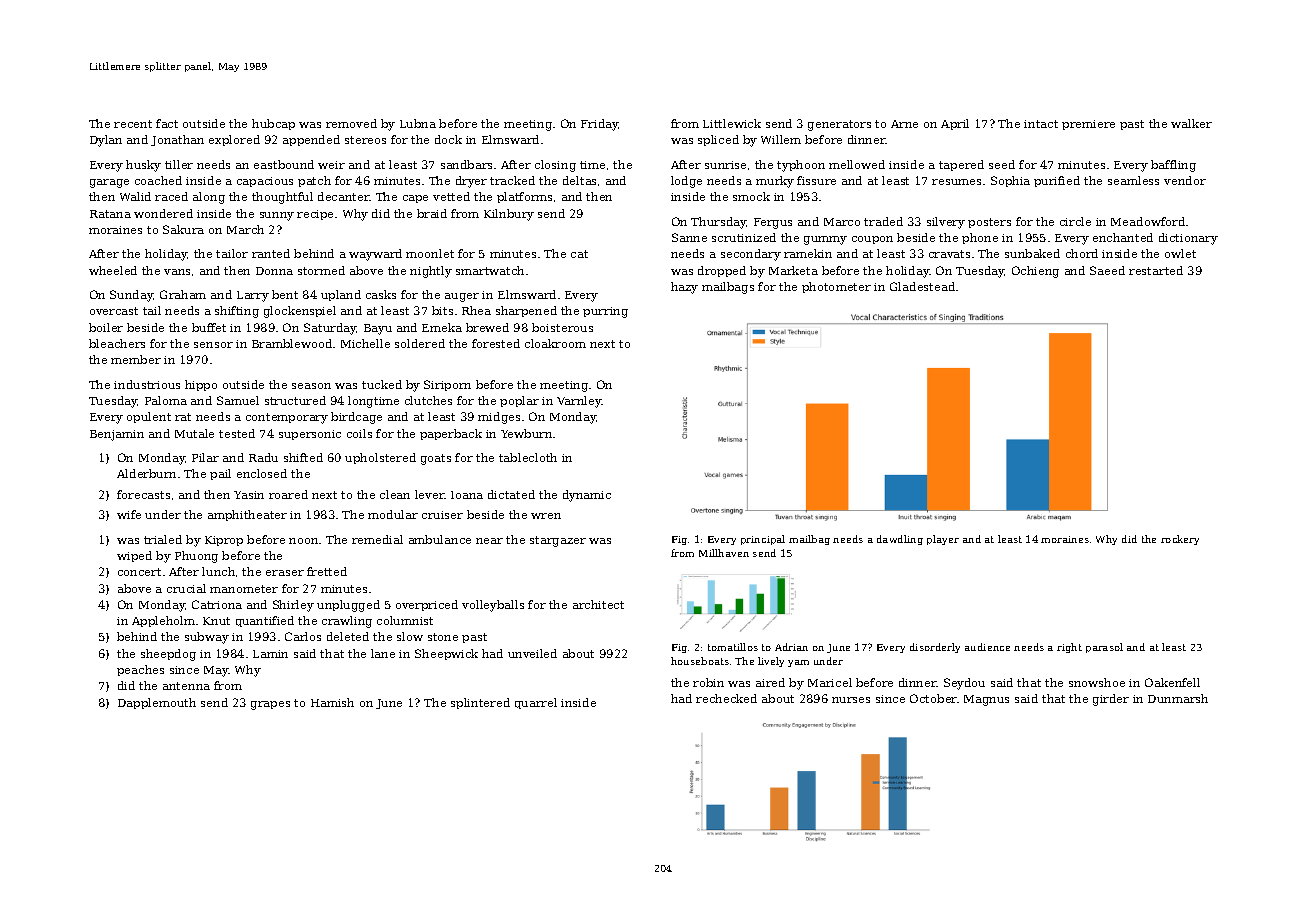  Describe the element at coordinates (587, 496) in the page. I see `dynamic` at that location.
